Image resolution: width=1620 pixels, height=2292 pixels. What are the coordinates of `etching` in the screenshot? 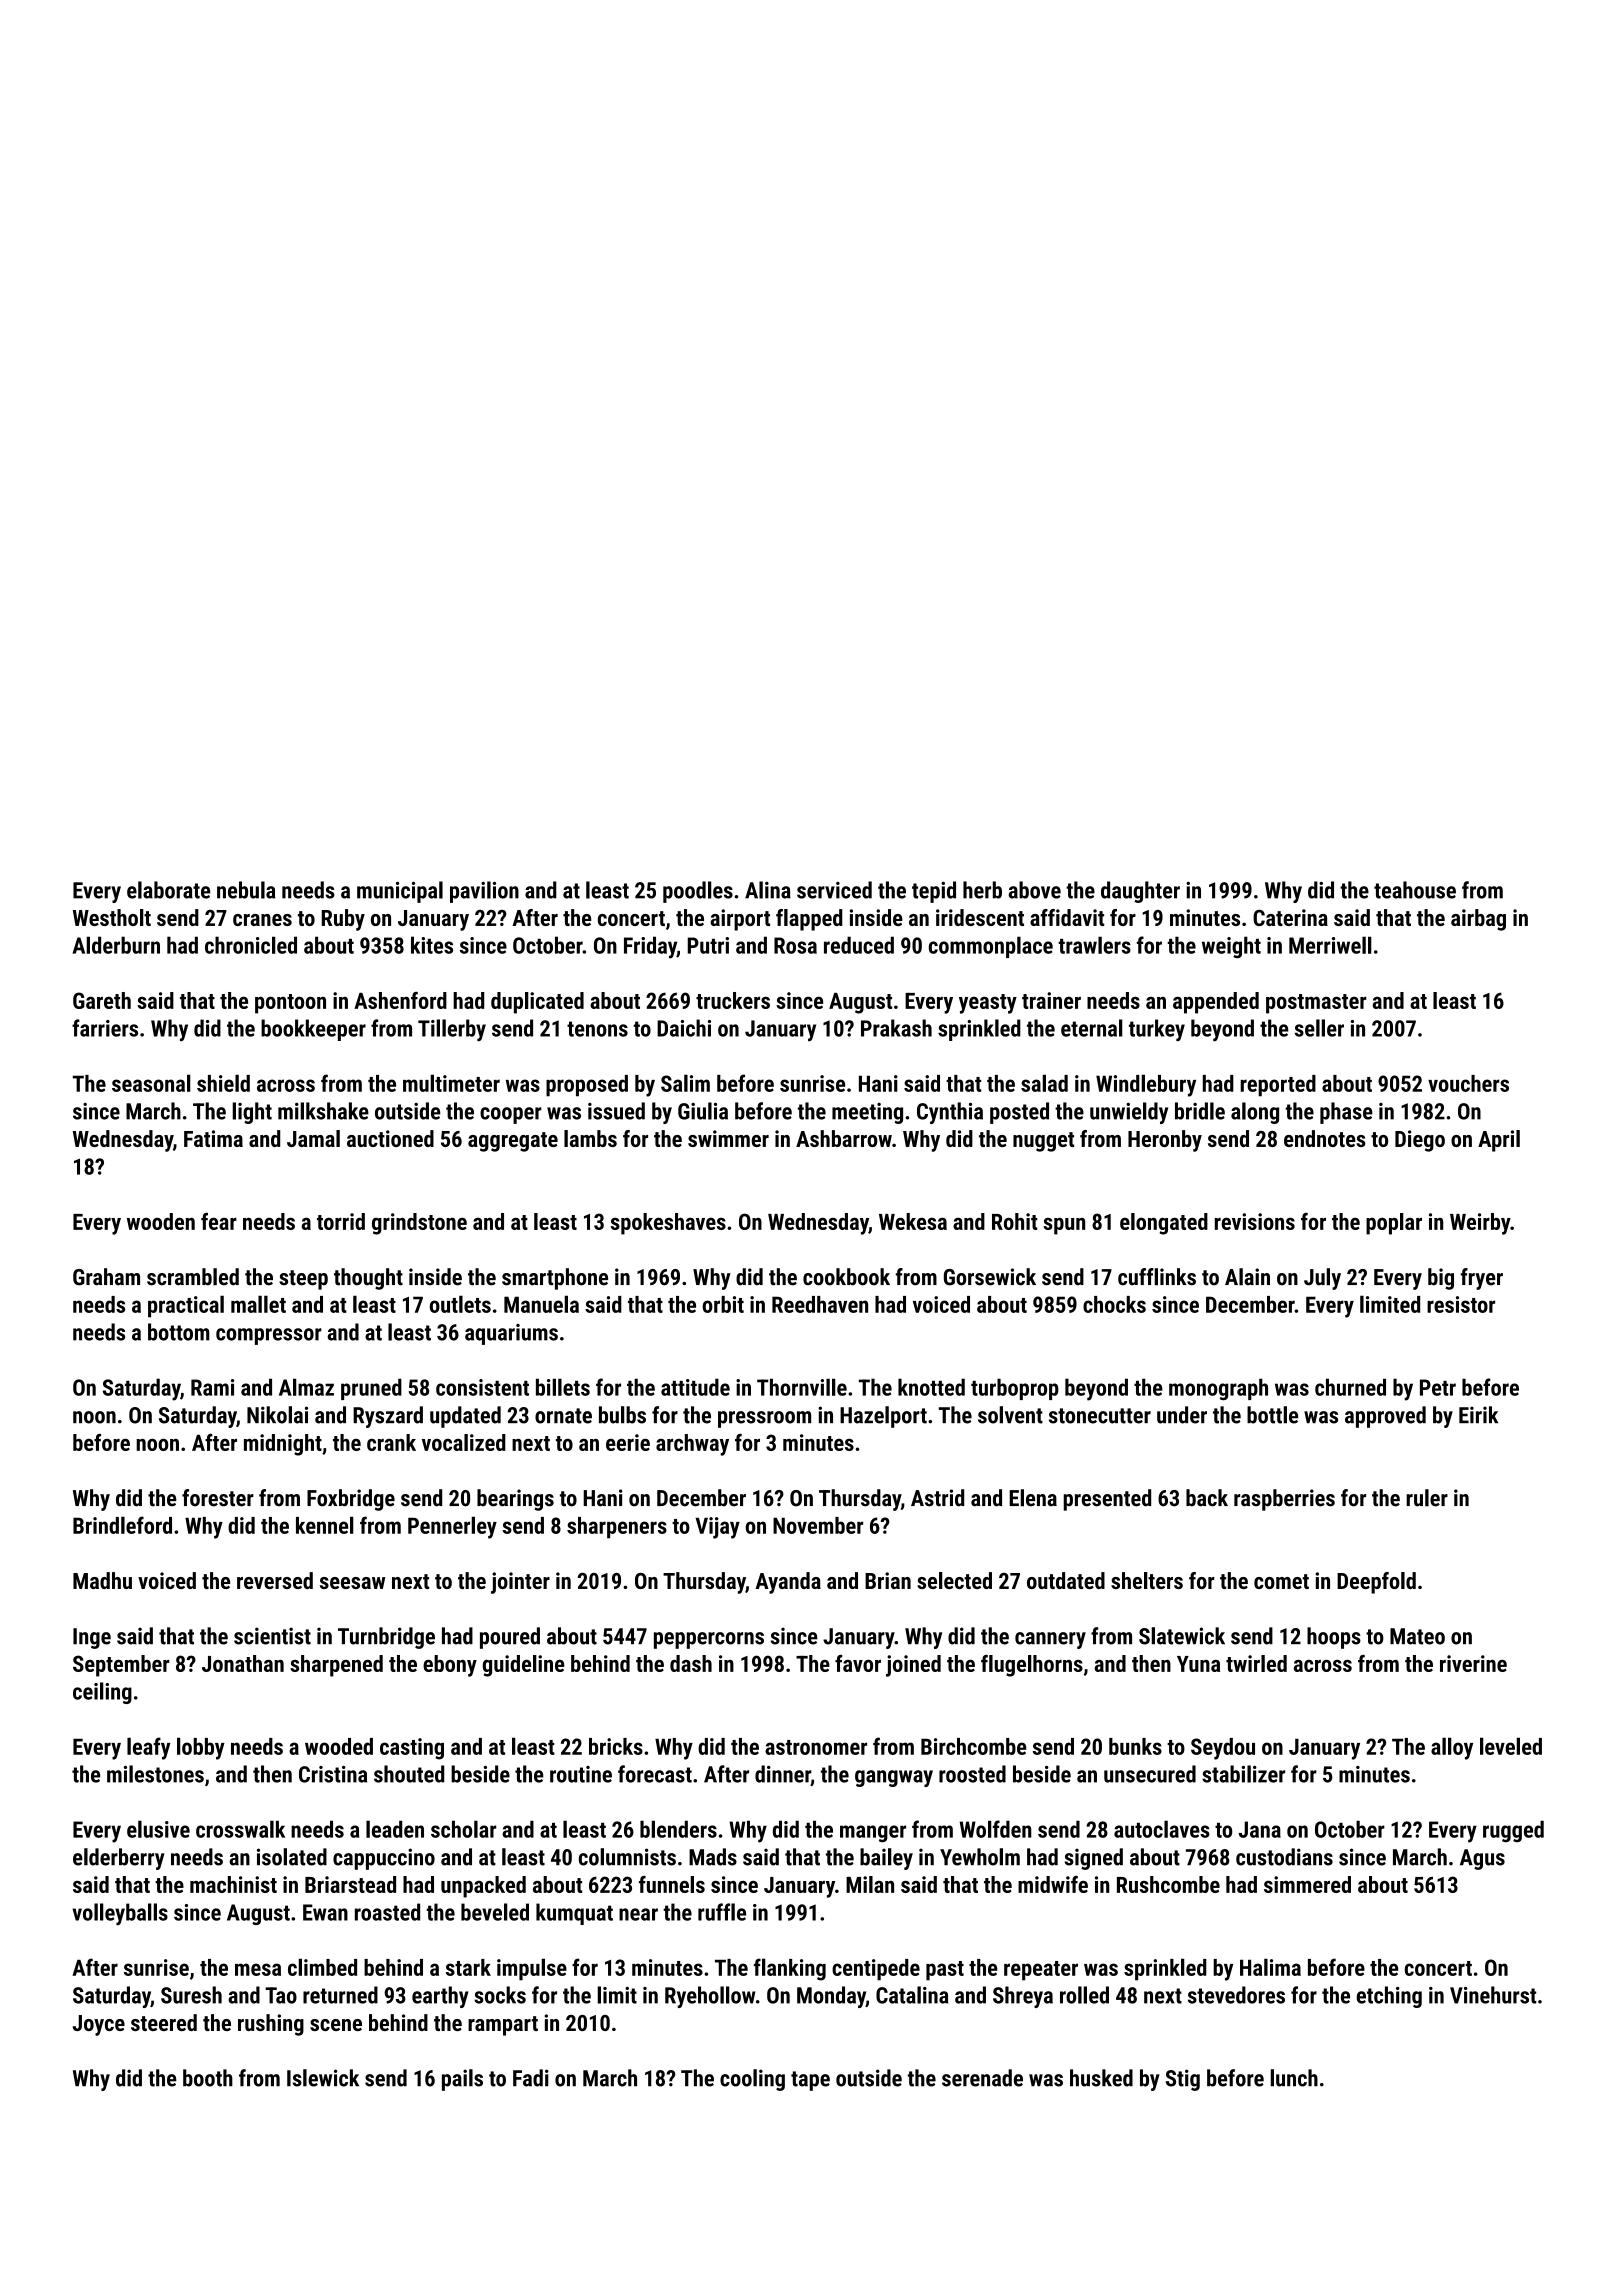 It's located at (1389, 1997).
